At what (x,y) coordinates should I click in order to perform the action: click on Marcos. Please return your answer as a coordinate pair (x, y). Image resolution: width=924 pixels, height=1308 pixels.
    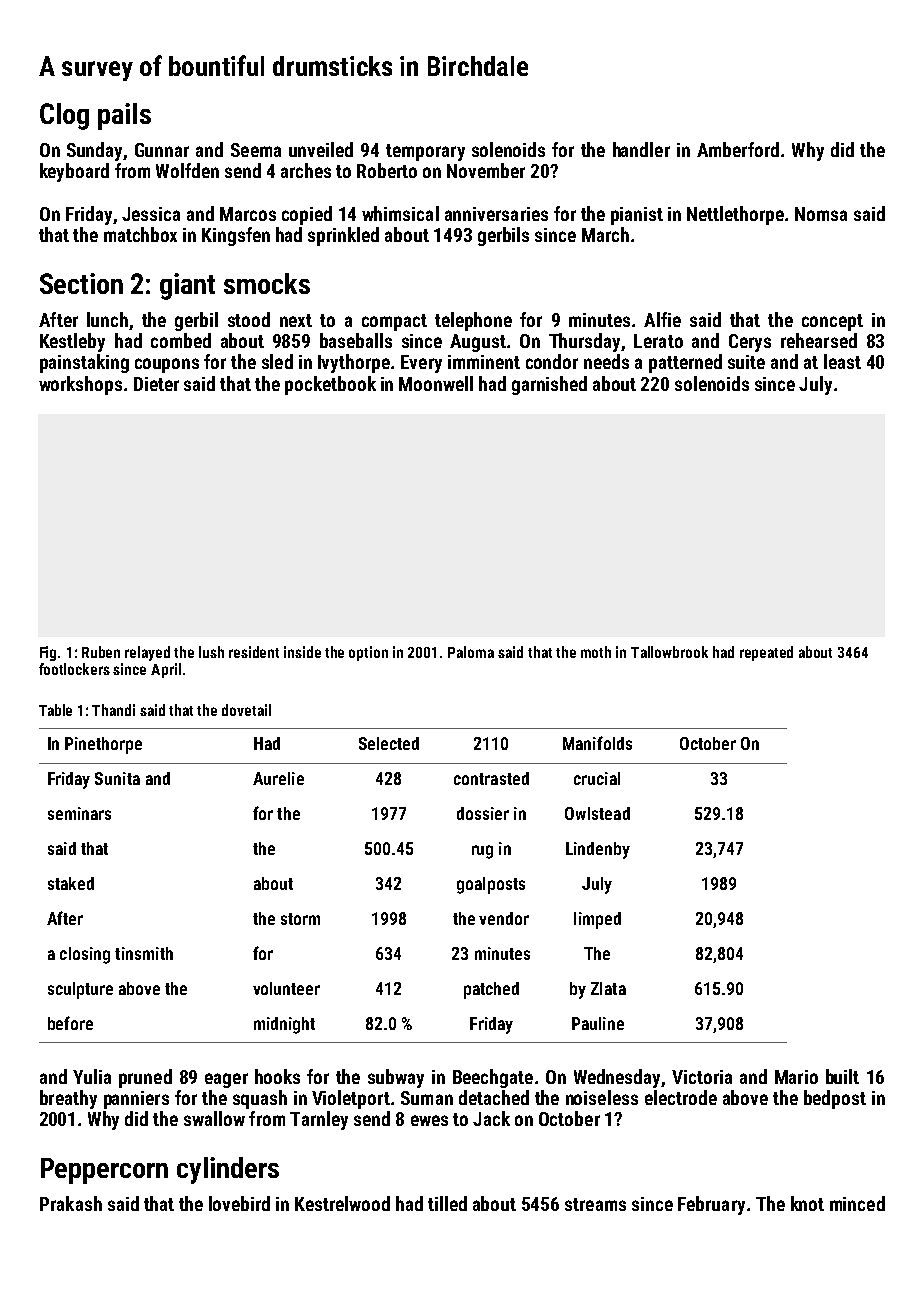
    Looking at the image, I should click on (248, 214).
